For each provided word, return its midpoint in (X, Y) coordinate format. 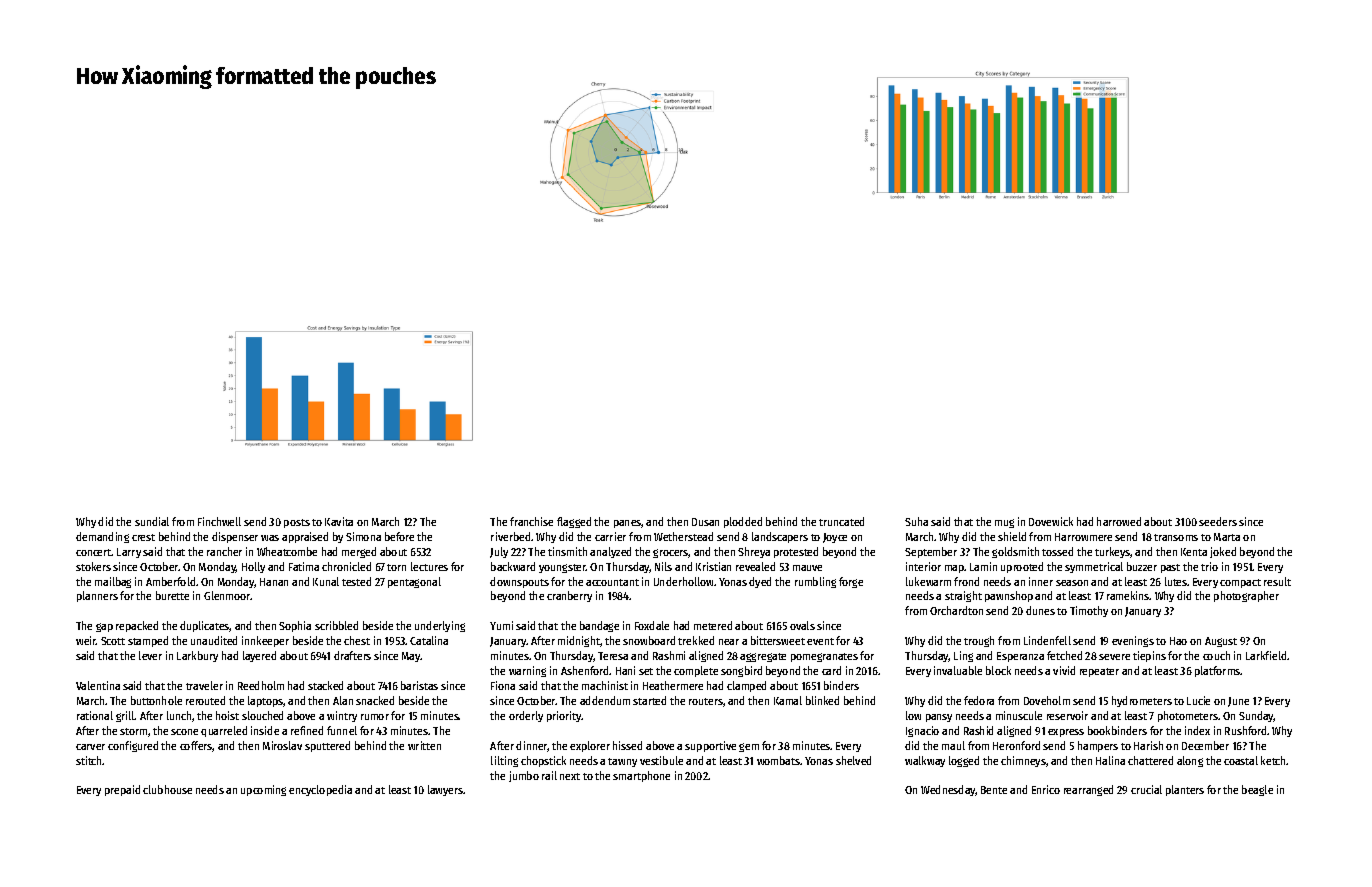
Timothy (1089, 611)
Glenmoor (227, 595)
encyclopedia (320, 790)
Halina (1110, 760)
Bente (994, 790)
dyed (760, 582)
